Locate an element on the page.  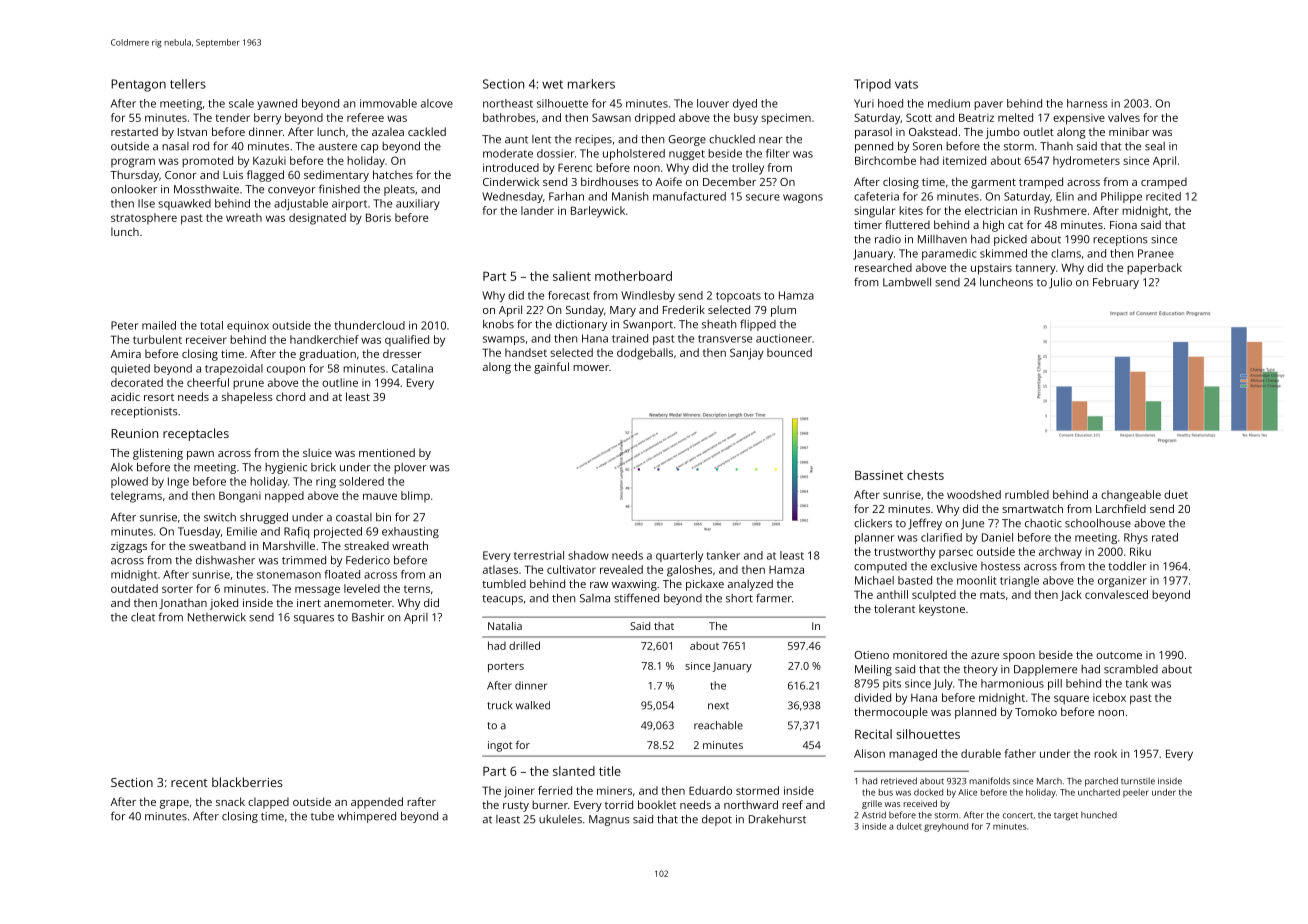
stratosphere is located at coordinates (144, 218).
